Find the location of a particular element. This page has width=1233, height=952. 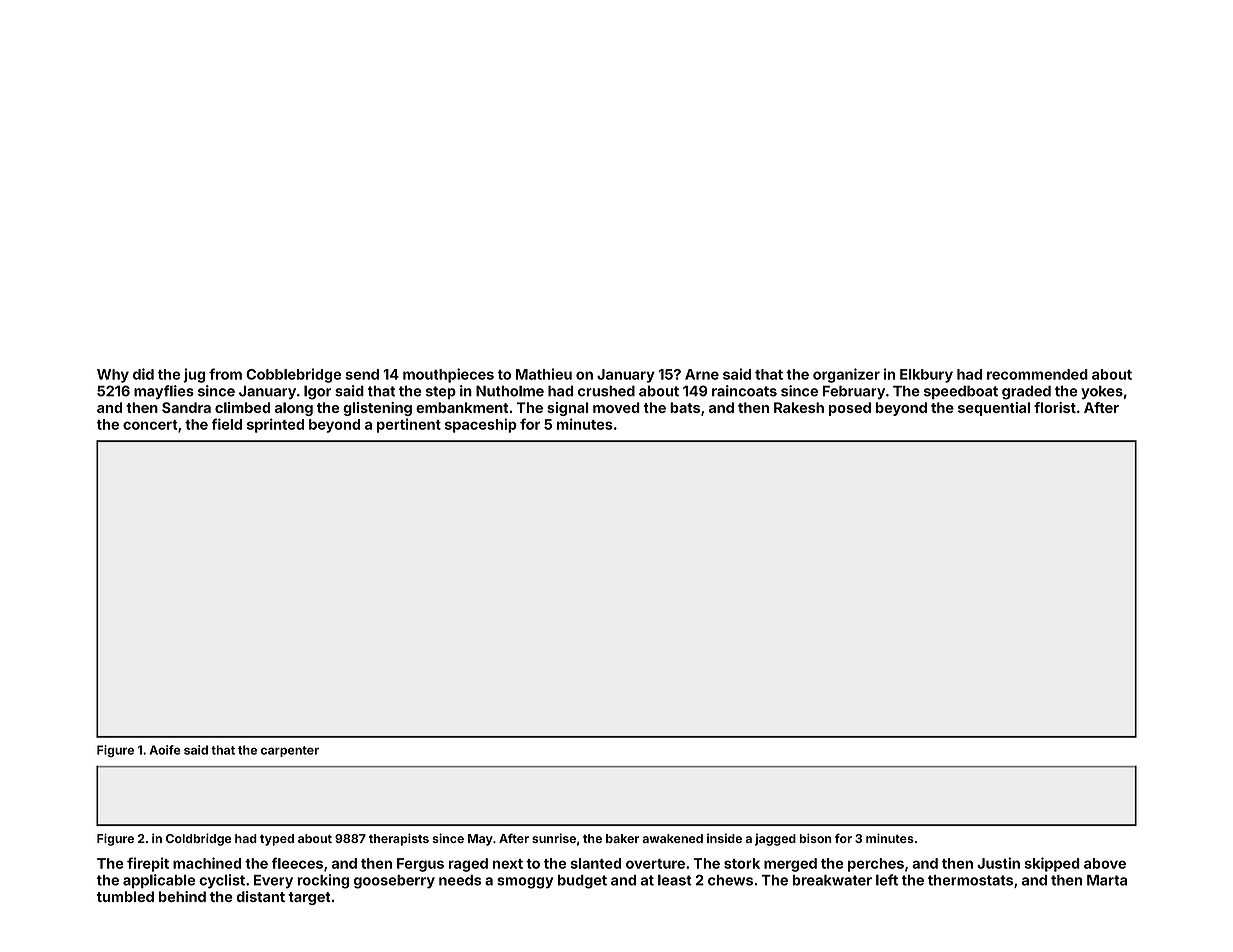

sunrise is located at coordinates (554, 838).
